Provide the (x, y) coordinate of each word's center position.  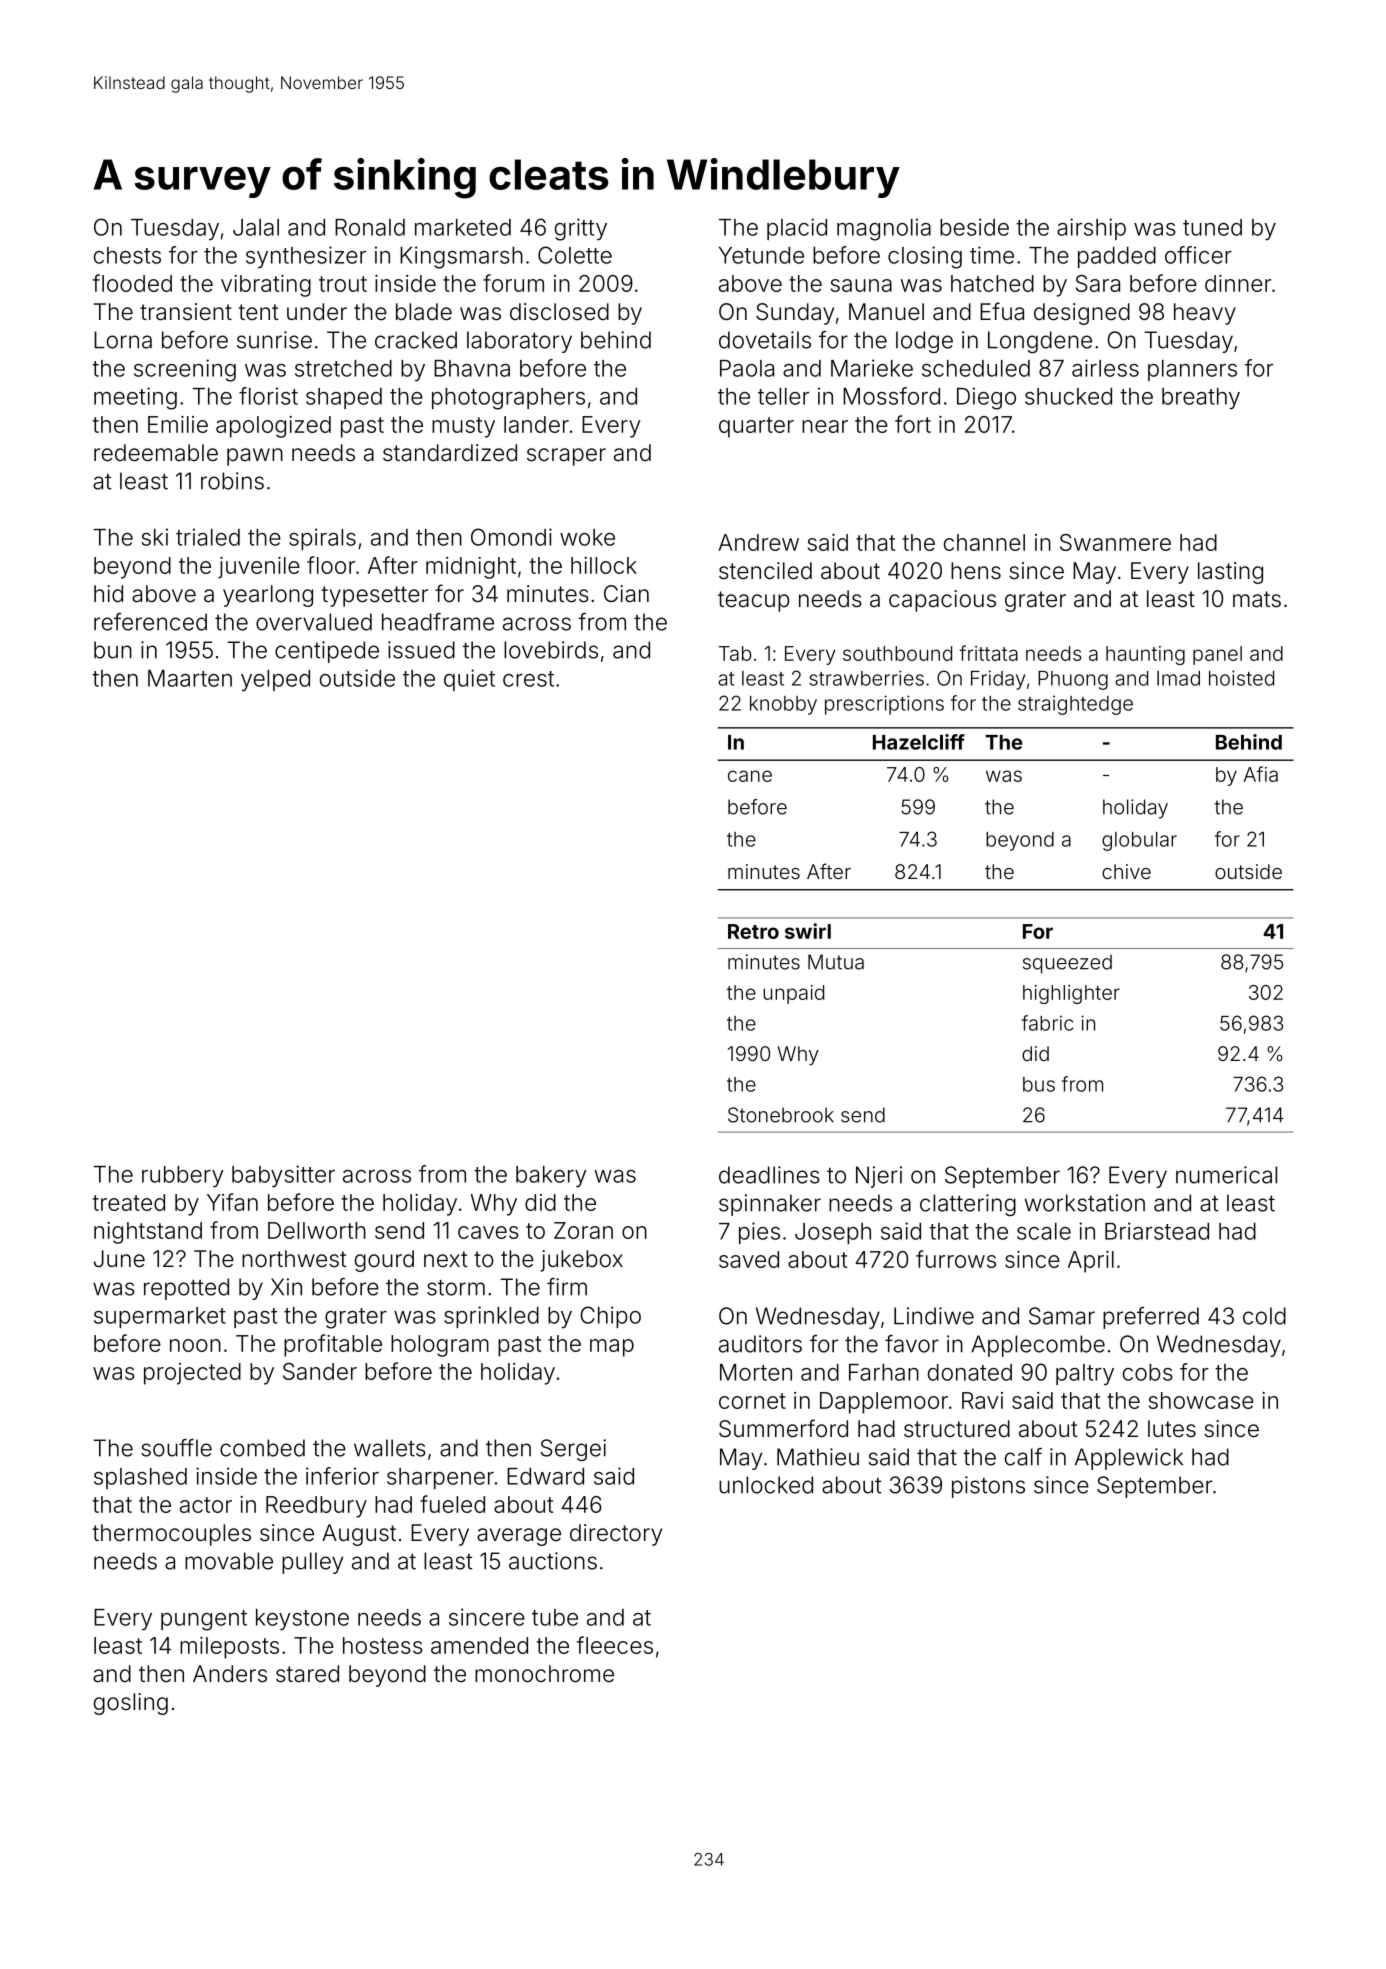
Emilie (178, 424)
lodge (924, 342)
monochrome (544, 1674)
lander (536, 424)
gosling (131, 1704)
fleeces (615, 1645)
